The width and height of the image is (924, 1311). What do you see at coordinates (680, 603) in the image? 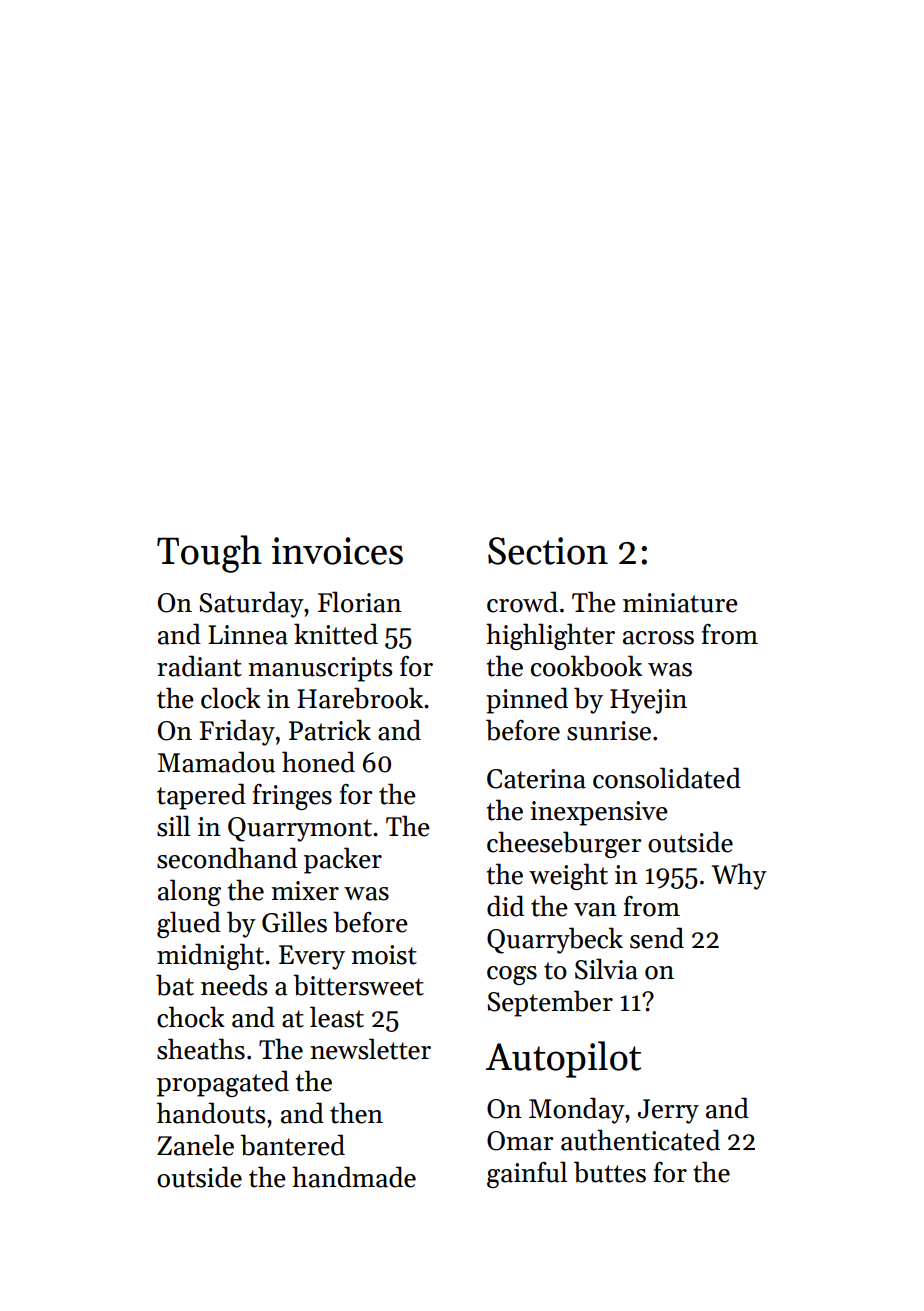
I see `miniature` at bounding box center [680, 603].
